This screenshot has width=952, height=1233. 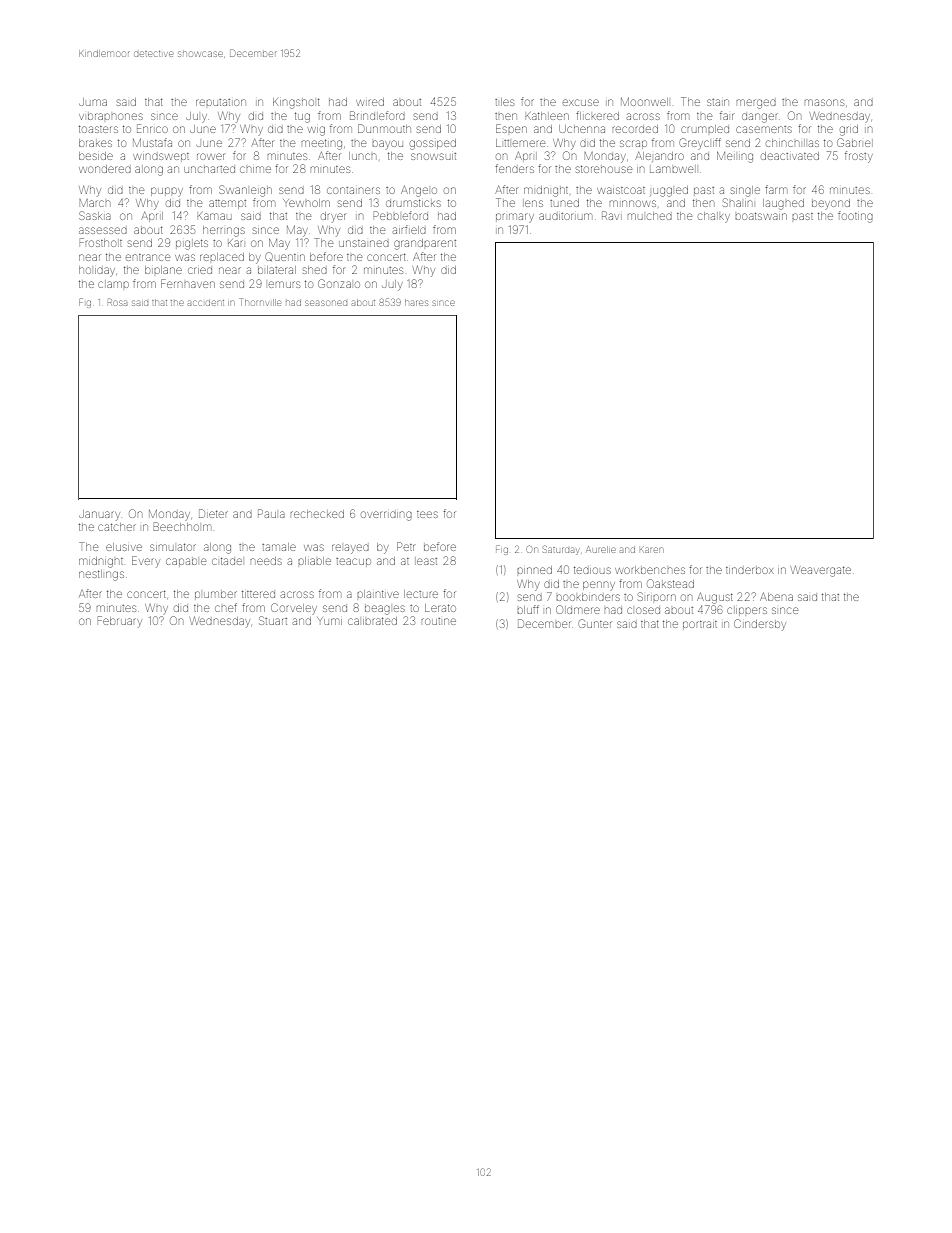 What do you see at coordinates (206, 303) in the screenshot?
I see `accident` at bounding box center [206, 303].
